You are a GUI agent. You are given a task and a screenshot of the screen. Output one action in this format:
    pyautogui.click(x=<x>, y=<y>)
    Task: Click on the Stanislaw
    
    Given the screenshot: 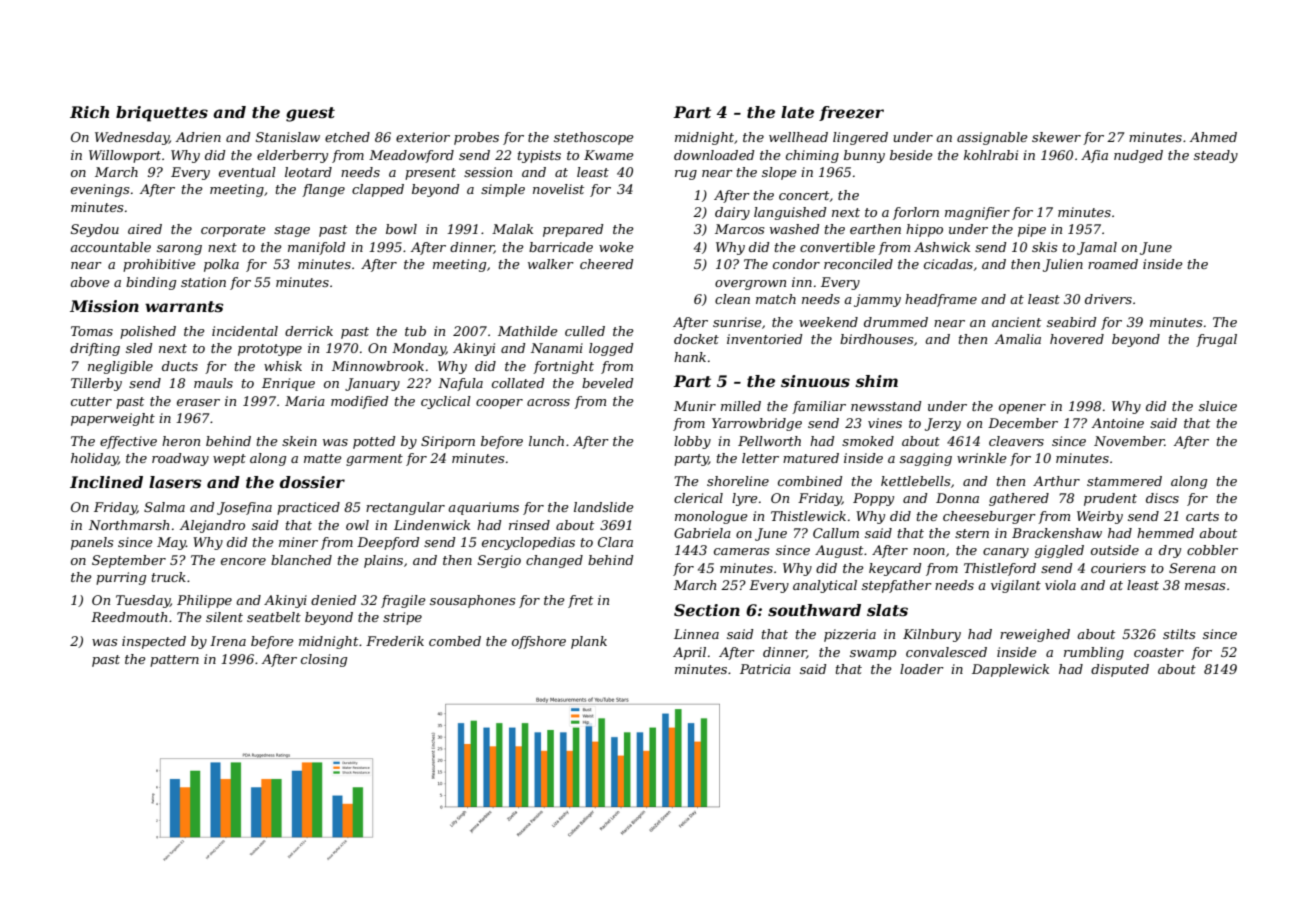 What is the action you would take?
    pyautogui.click(x=288, y=137)
